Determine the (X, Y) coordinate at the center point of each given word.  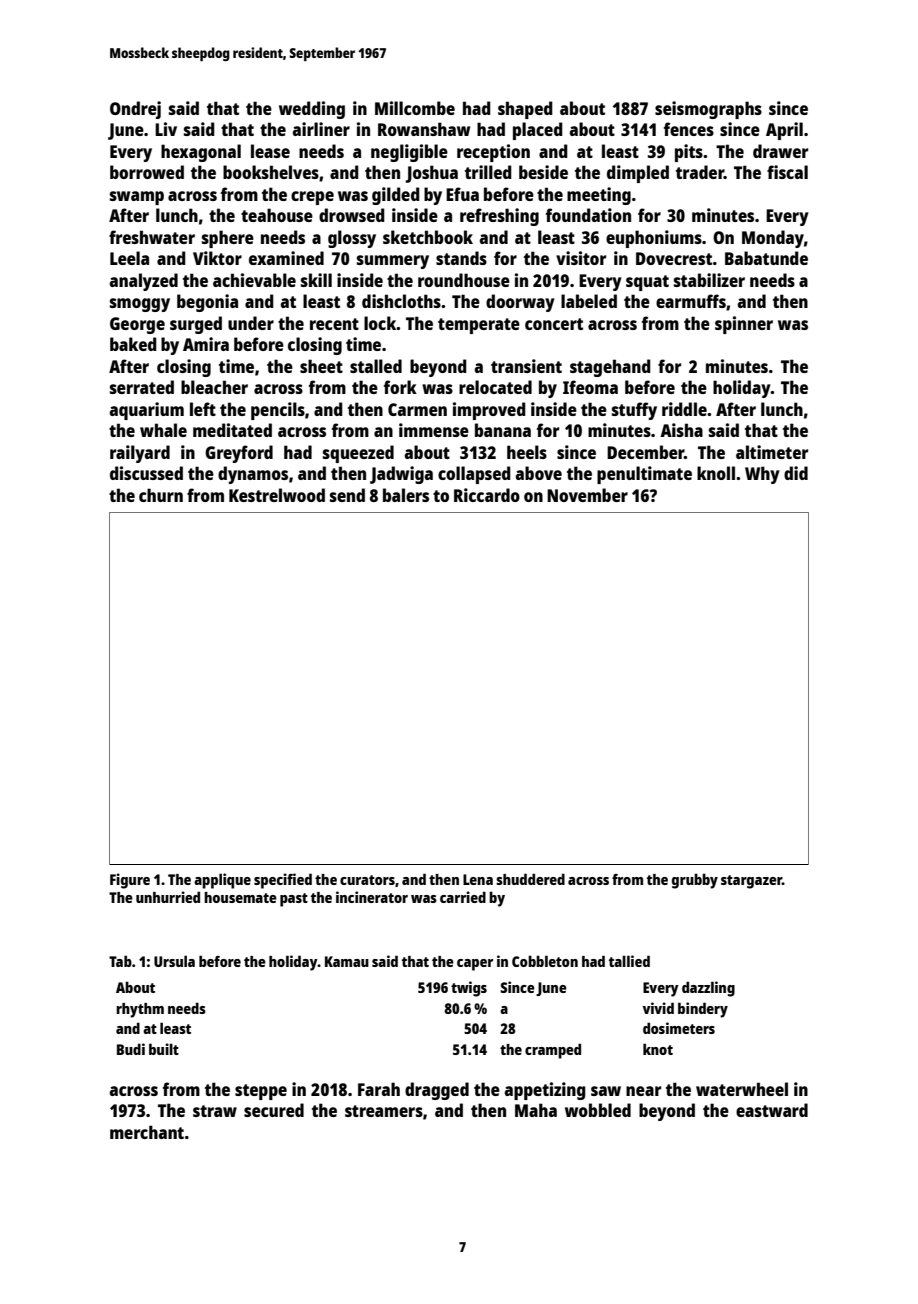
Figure (130, 881)
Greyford (239, 454)
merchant (147, 1132)
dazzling (708, 989)
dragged (437, 1091)
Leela (129, 258)
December (645, 452)
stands (461, 258)
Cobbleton (545, 961)
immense (434, 430)
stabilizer (709, 280)
